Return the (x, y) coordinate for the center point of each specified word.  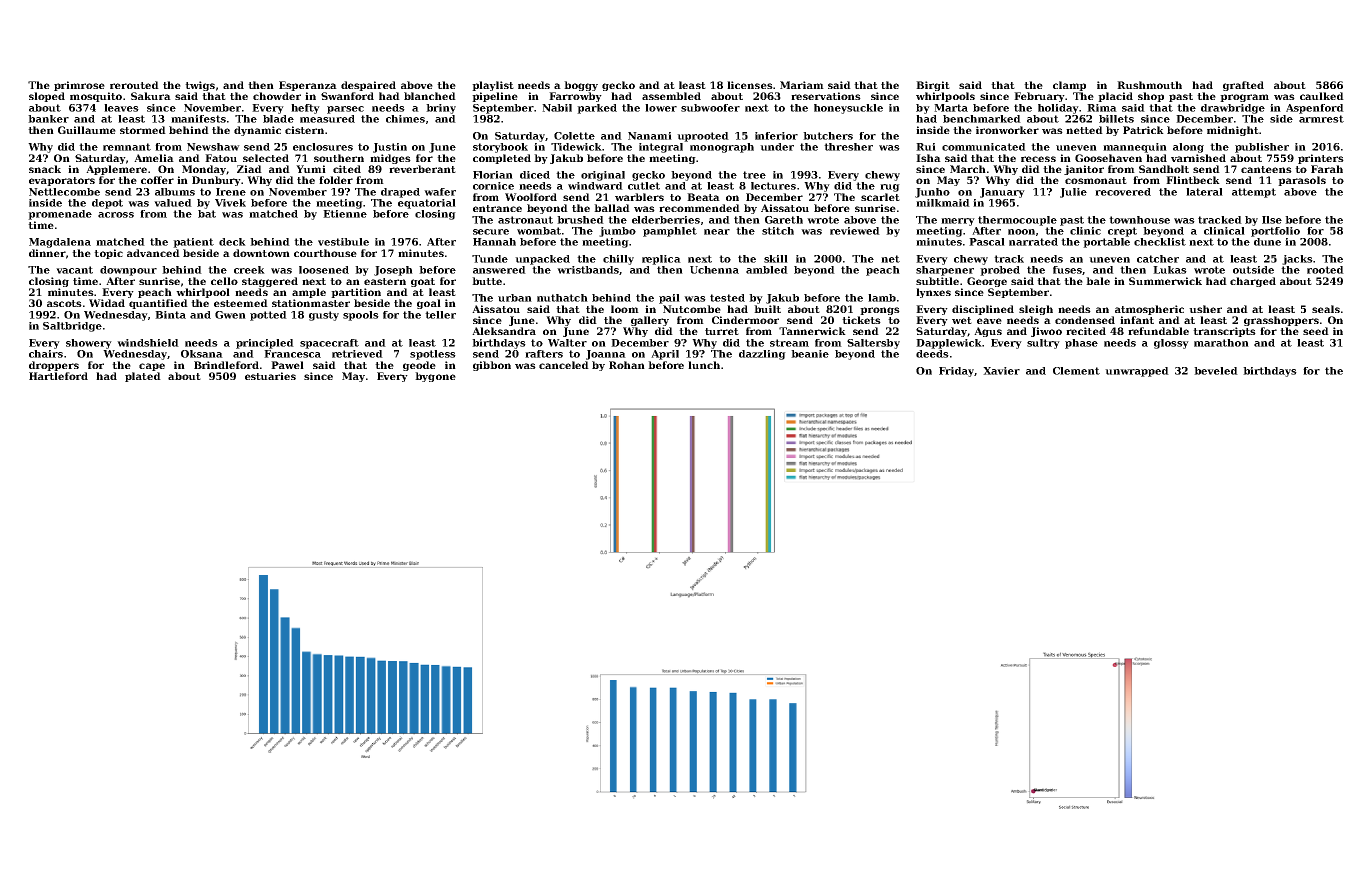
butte (487, 281)
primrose (79, 86)
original (603, 176)
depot (107, 204)
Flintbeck (1193, 180)
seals (1326, 309)
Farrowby (575, 97)
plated (143, 377)
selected (266, 158)
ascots (64, 303)
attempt (1254, 193)
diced (535, 175)
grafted (1243, 86)
